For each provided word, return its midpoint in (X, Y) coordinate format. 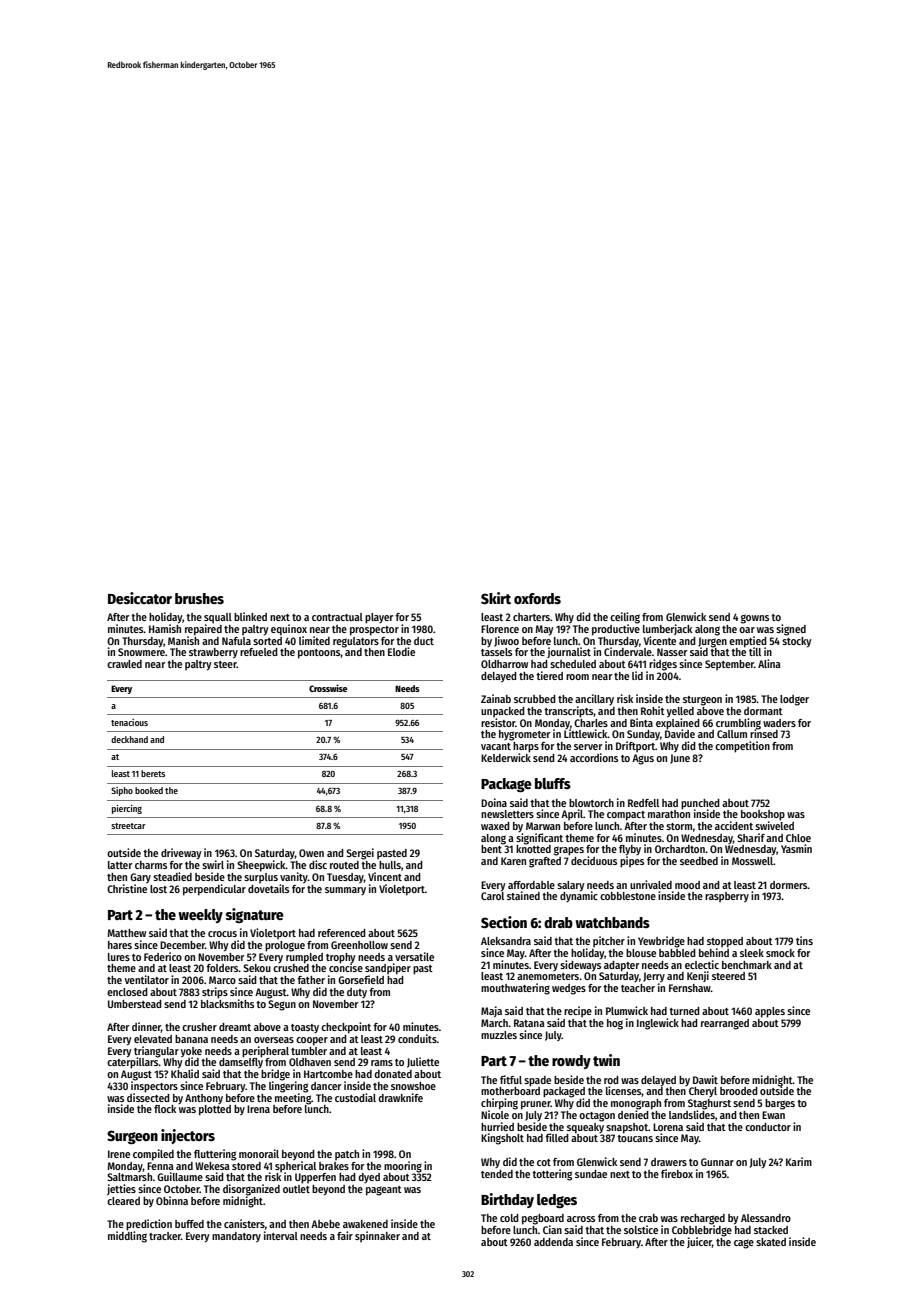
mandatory (236, 1237)
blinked (250, 616)
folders (222, 968)
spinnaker (377, 1236)
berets (153, 773)
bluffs (553, 783)
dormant (763, 711)
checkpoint (346, 1028)
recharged (703, 1219)
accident (734, 825)
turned (684, 1011)
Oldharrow (504, 664)
